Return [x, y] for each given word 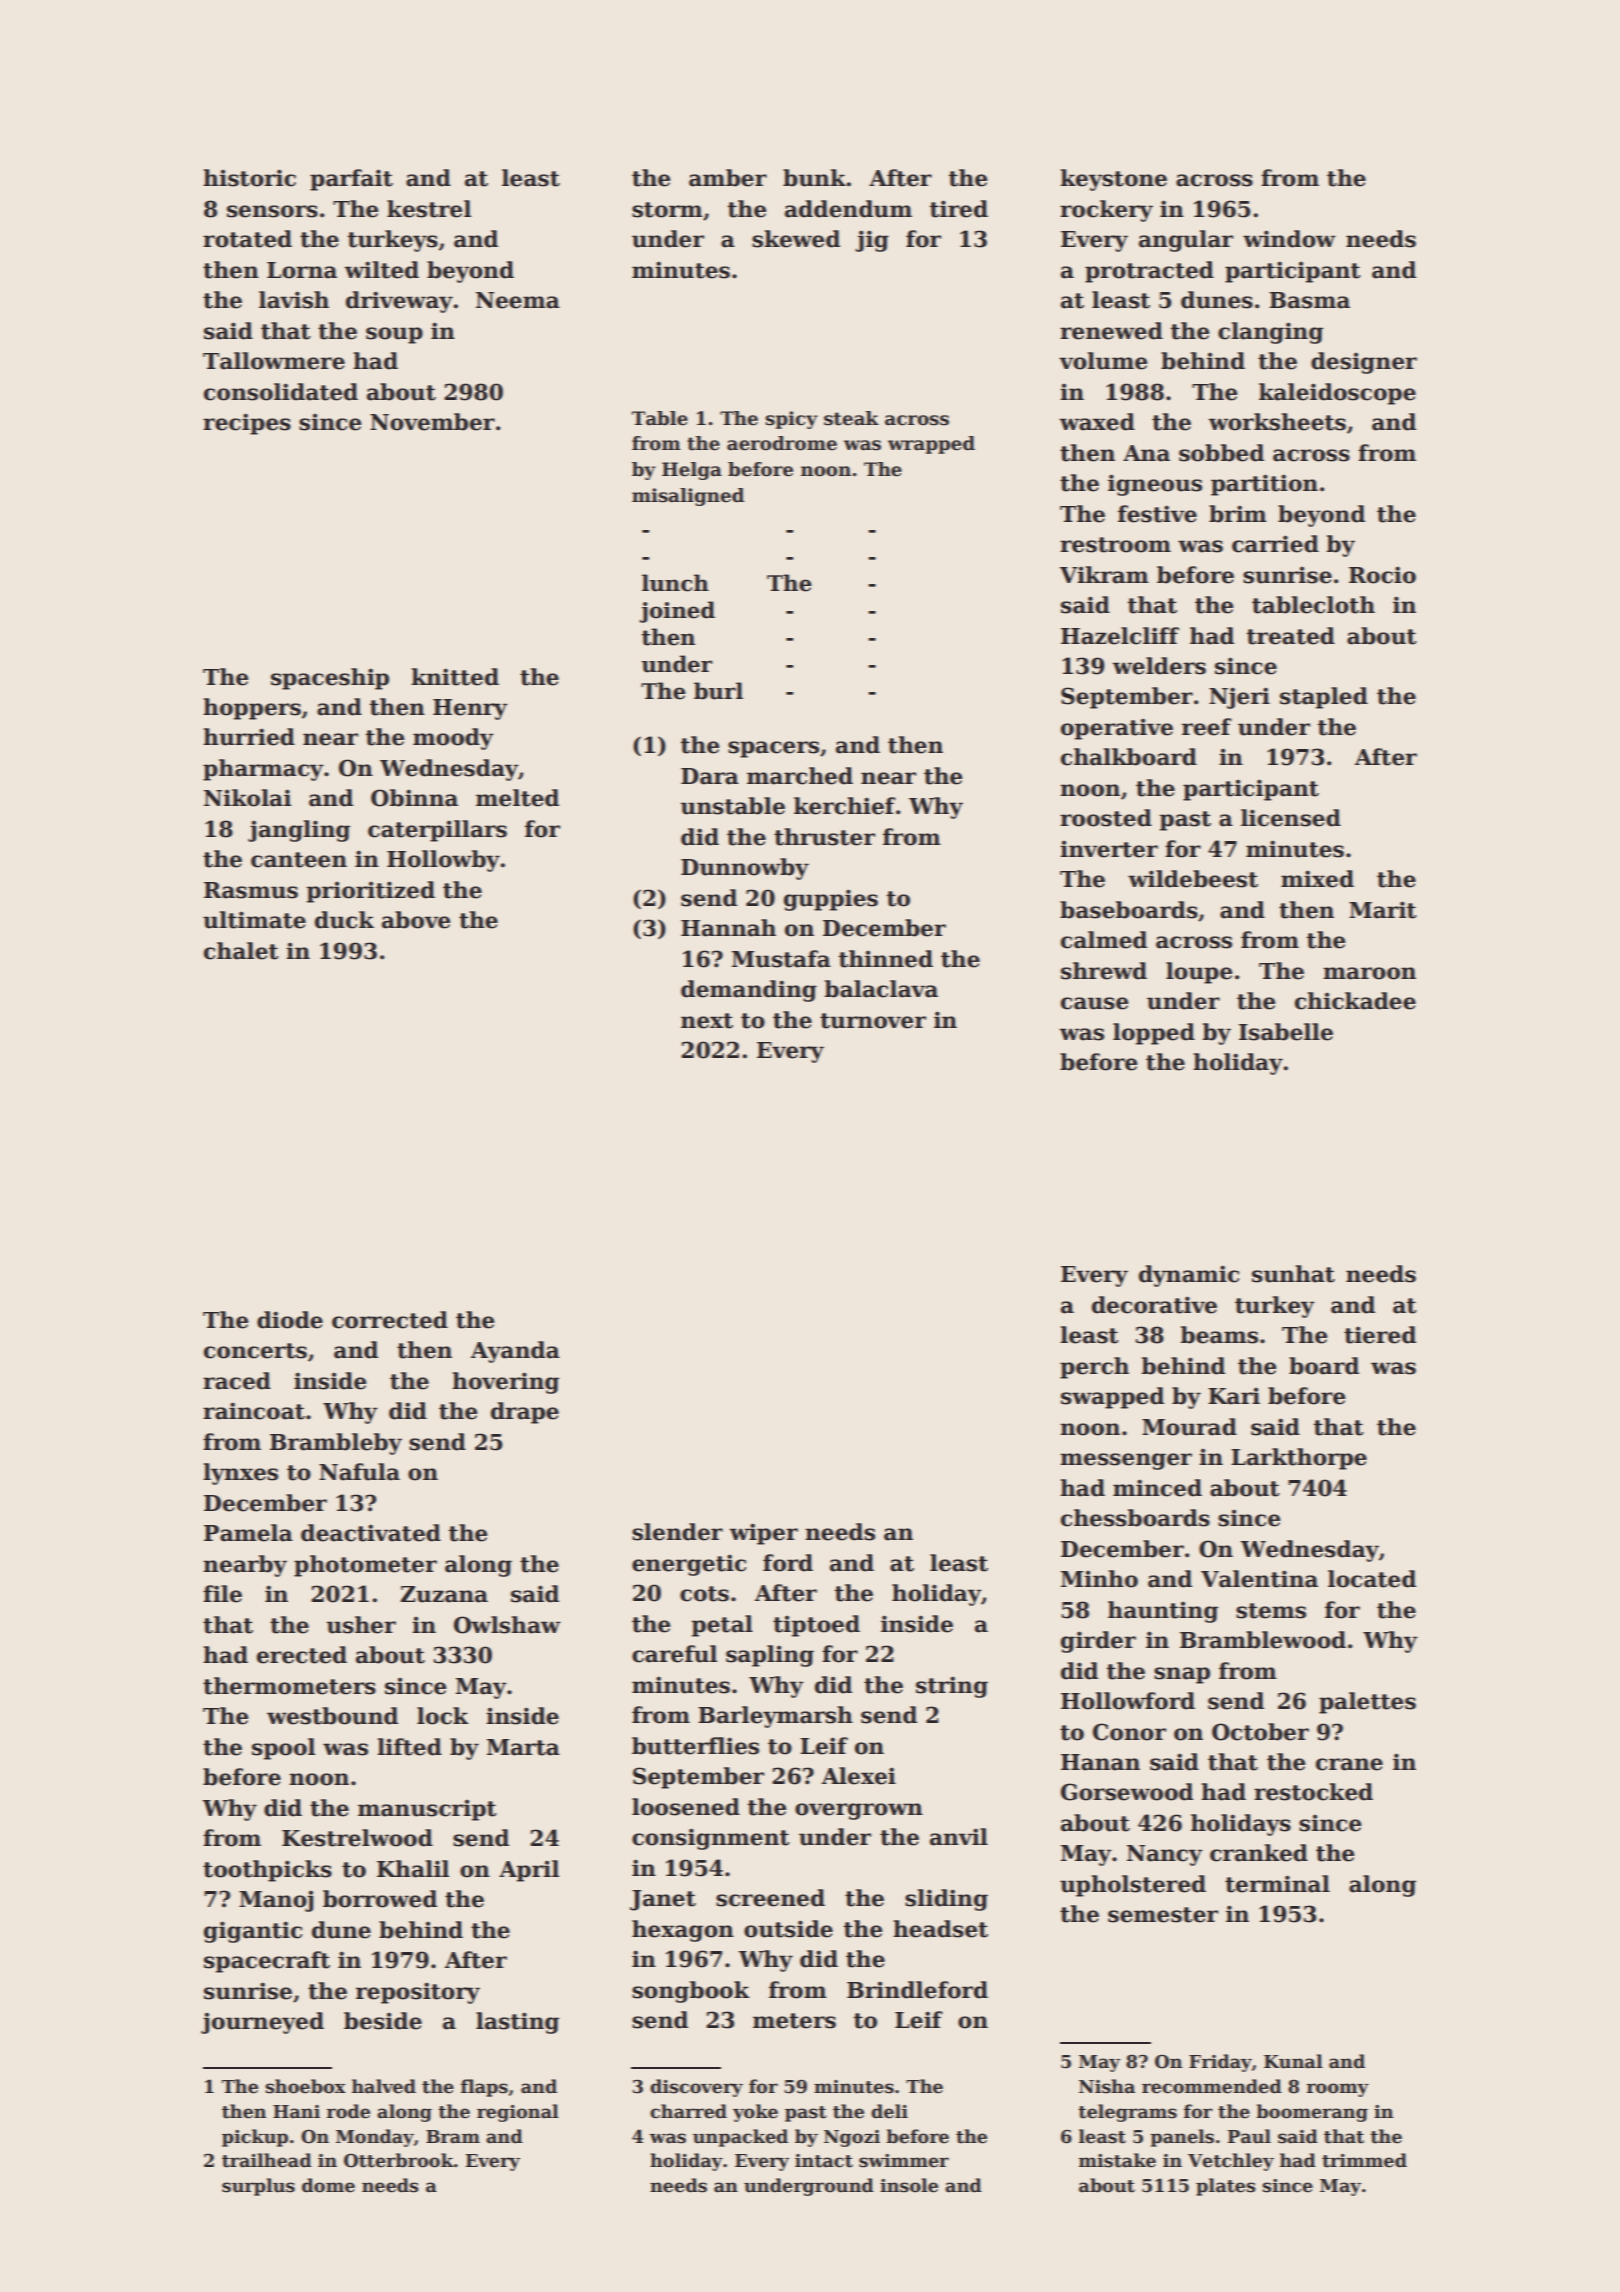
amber [728, 178]
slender [677, 1532]
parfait [351, 180]
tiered [1380, 1335]
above [416, 920]
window [1289, 239]
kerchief [845, 806]
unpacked [740, 2138]
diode [290, 1320]
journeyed [262, 2023]
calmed [1104, 940]
